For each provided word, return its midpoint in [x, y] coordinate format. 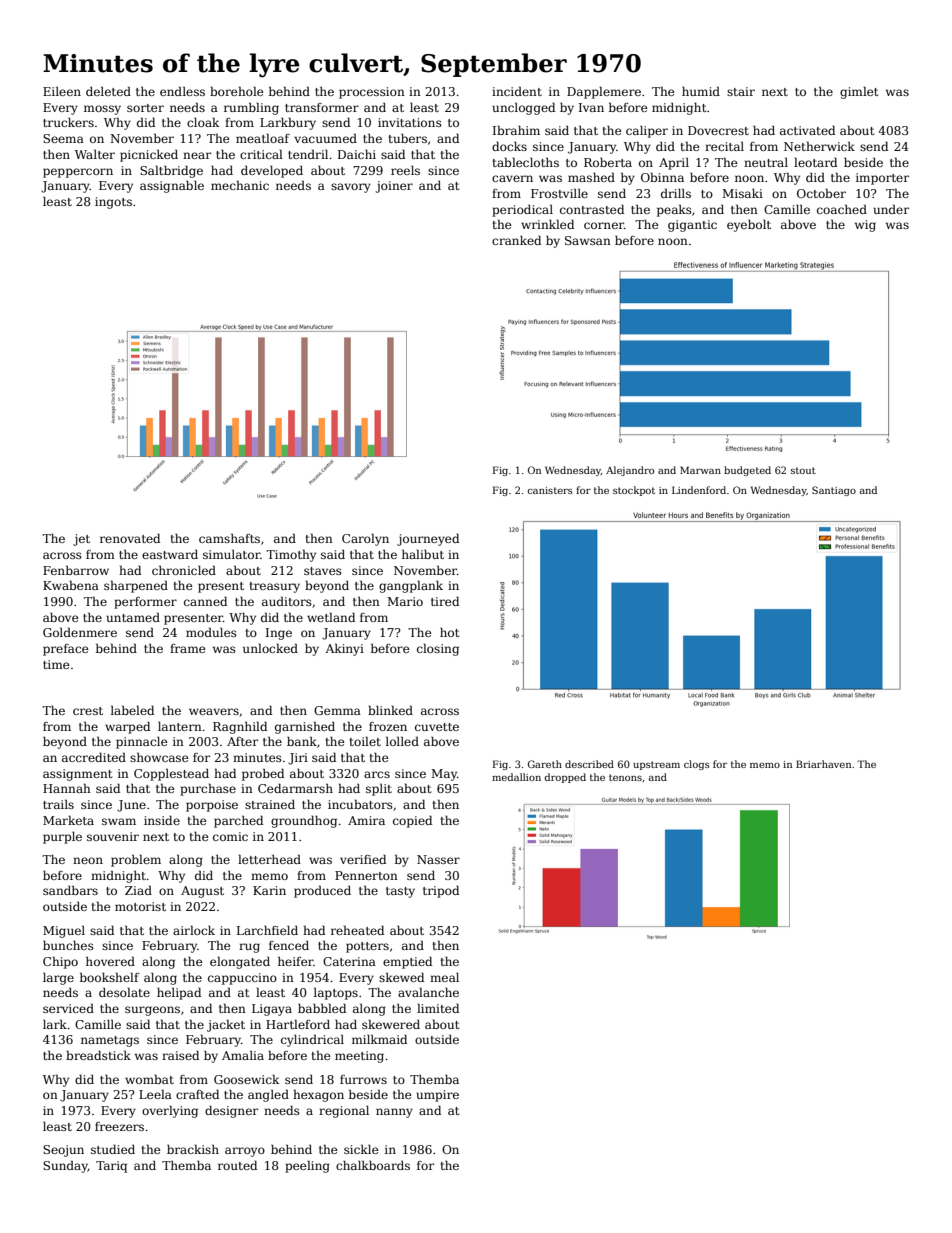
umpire [437, 1096]
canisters [550, 490]
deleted [108, 91]
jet [81, 540]
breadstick [98, 1055]
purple [62, 838]
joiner [394, 187]
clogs [697, 765]
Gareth [545, 764]
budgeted [747, 471]
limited [438, 1008]
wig [865, 226]
